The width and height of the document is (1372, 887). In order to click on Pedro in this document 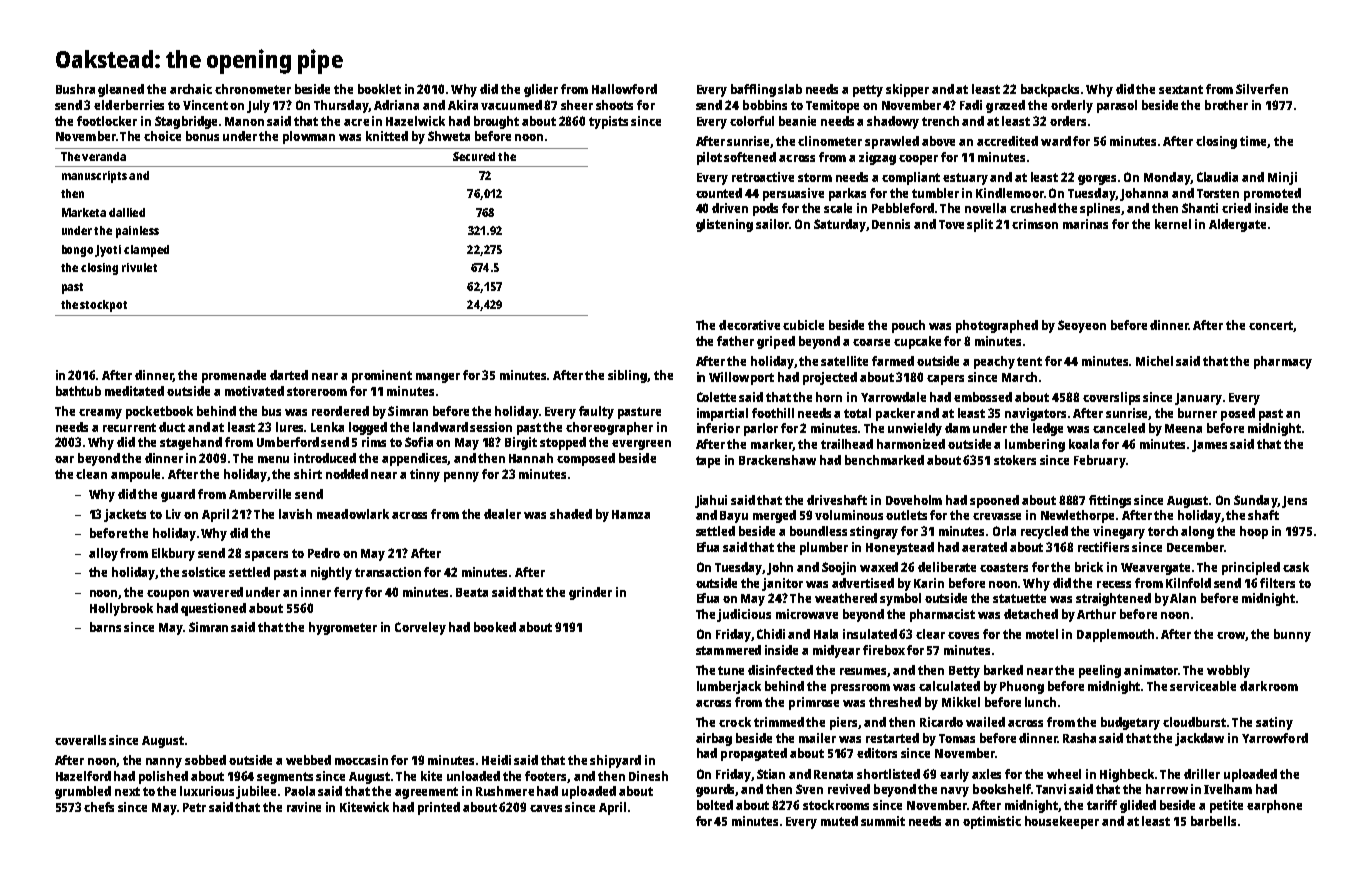, I will do `click(324, 553)`.
